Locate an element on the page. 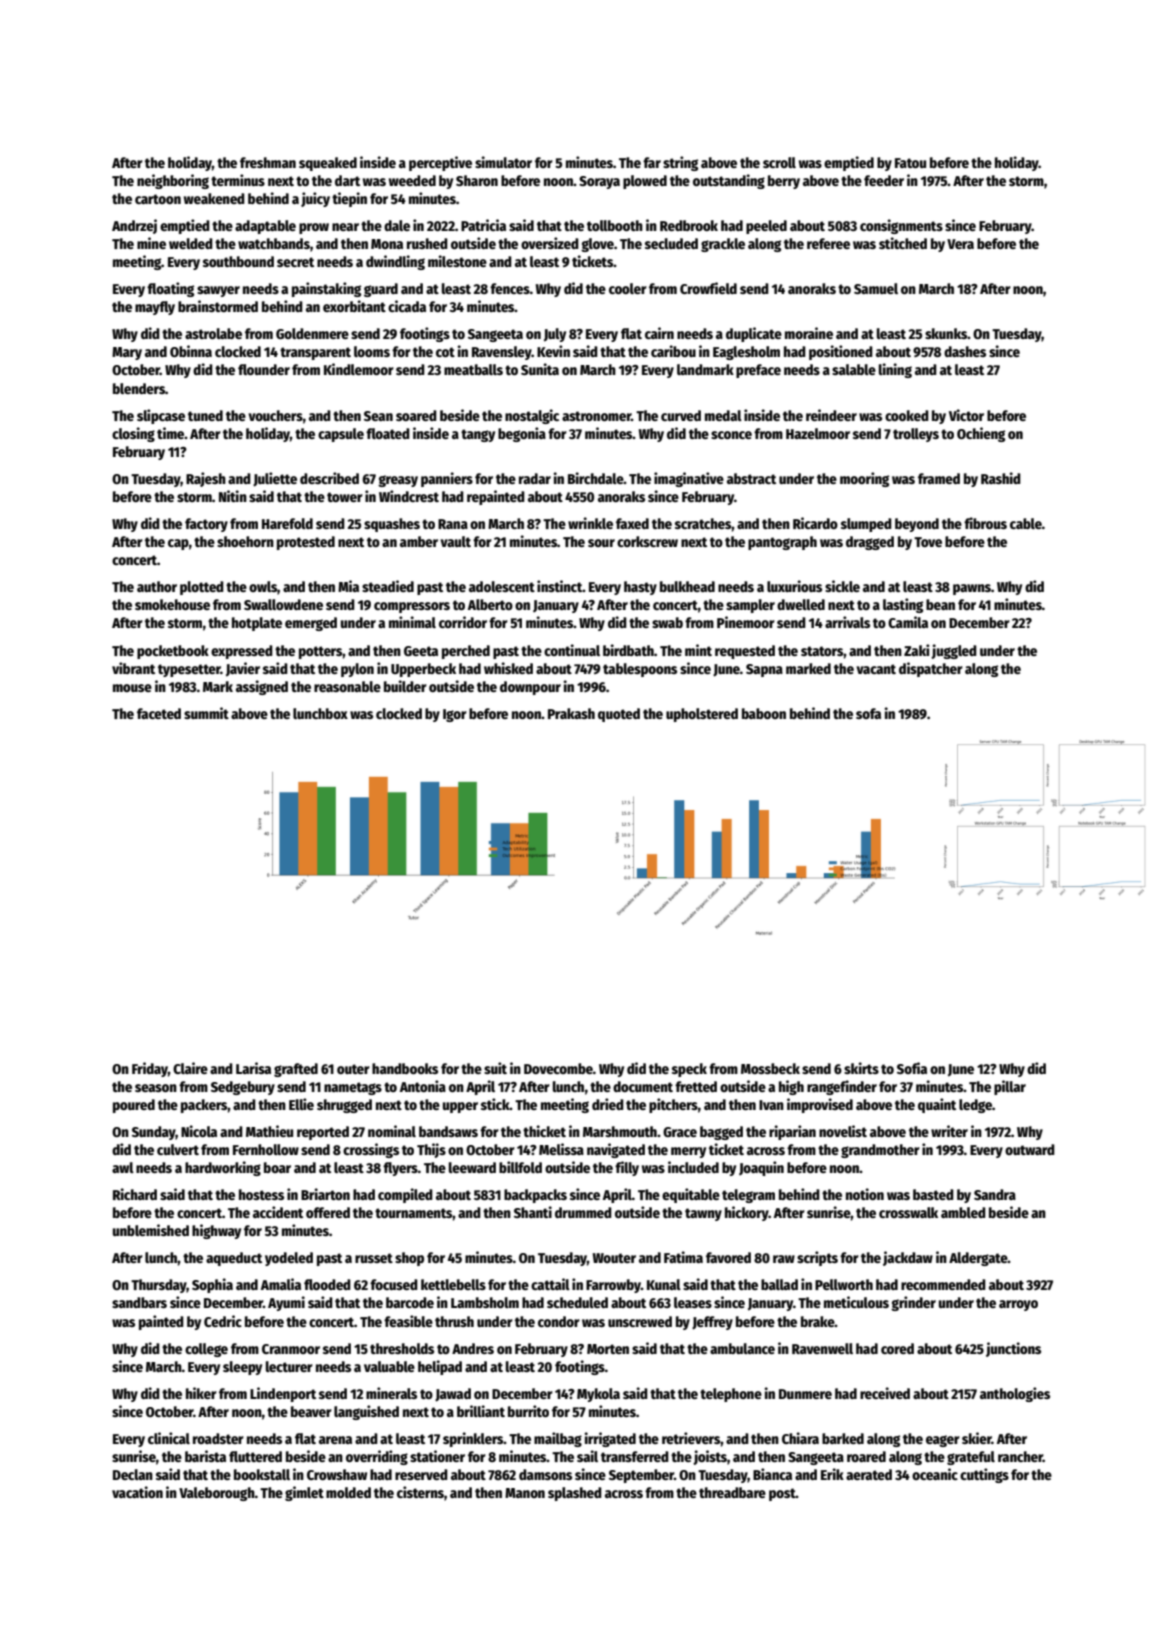  squeaked is located at coordinates (328, 164).
